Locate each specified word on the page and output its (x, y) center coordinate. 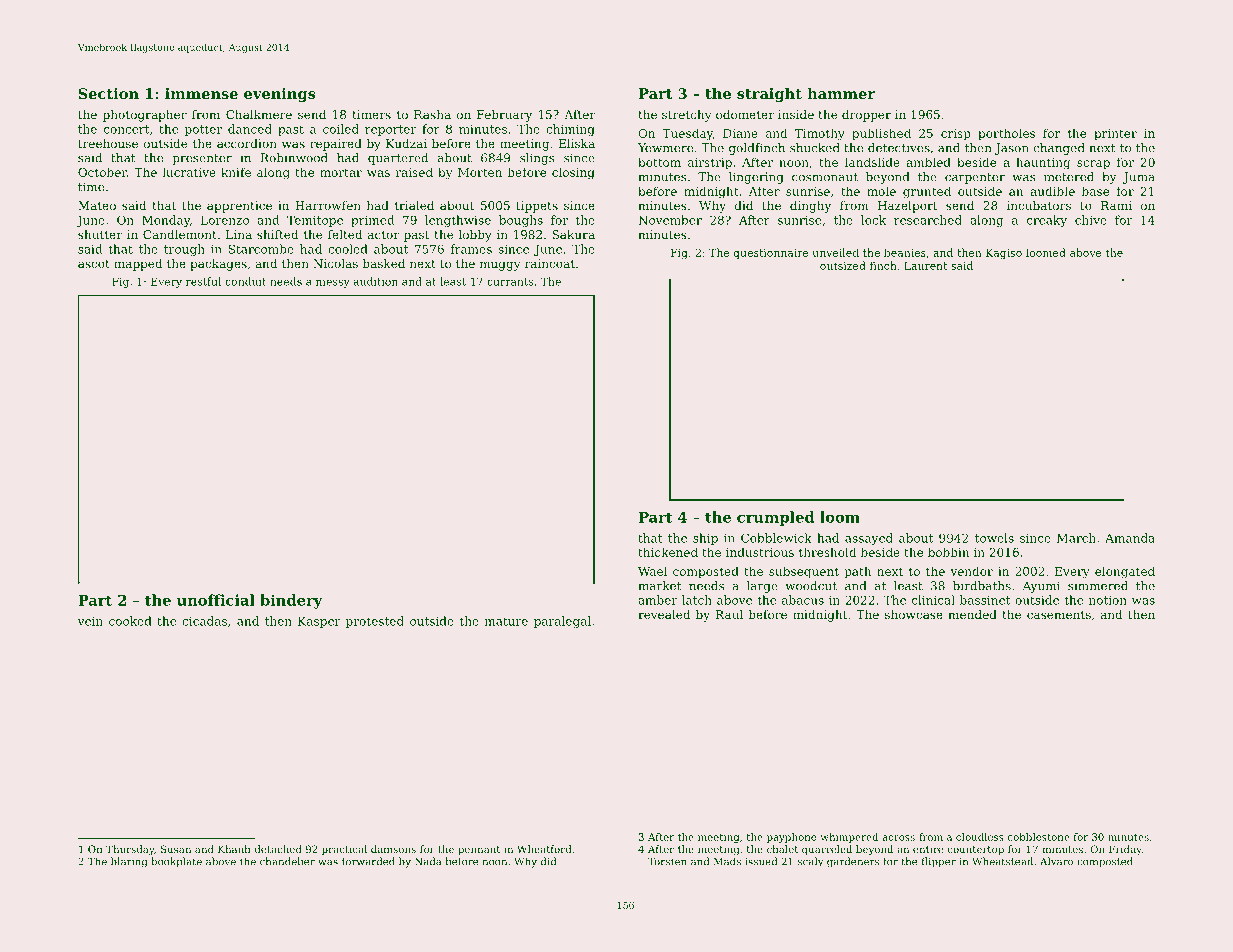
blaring (129, 862)
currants (510, 282)
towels (994, 538)
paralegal (562, 622)
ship (705, 539)
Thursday (130, 850)
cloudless (980, 837)
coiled (341, 129)
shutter (100, 234)
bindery (291, 601)
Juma (1139, 178)
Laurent (925, 266)
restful (203, 281)
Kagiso (1004, 254)
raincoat (550, 263)
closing (573, 173)
